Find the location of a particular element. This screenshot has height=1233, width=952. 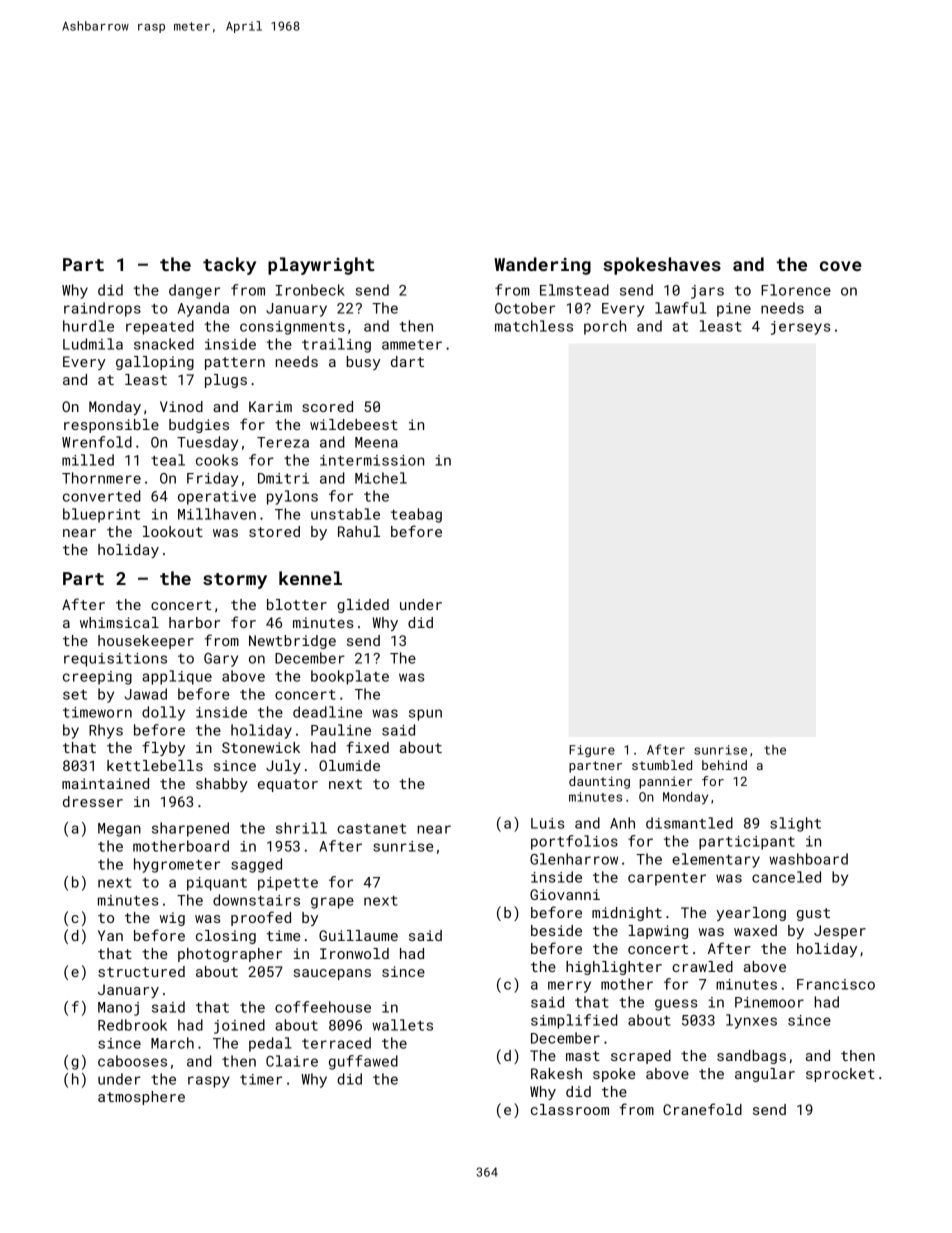

atmosphere is located at coordinates (141, 1098).
